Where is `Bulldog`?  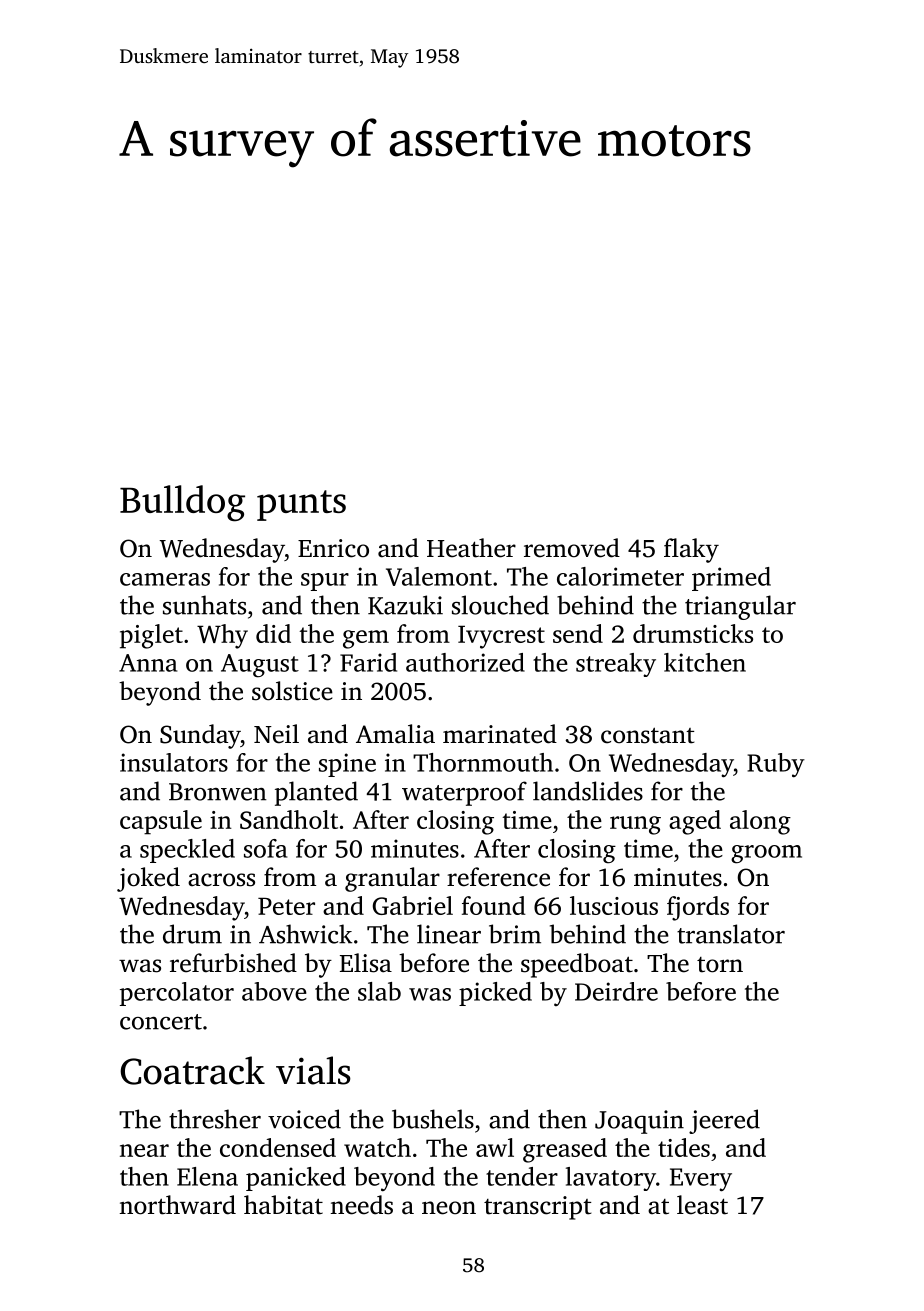
Bulldog is located at coordinates (182, 503).
